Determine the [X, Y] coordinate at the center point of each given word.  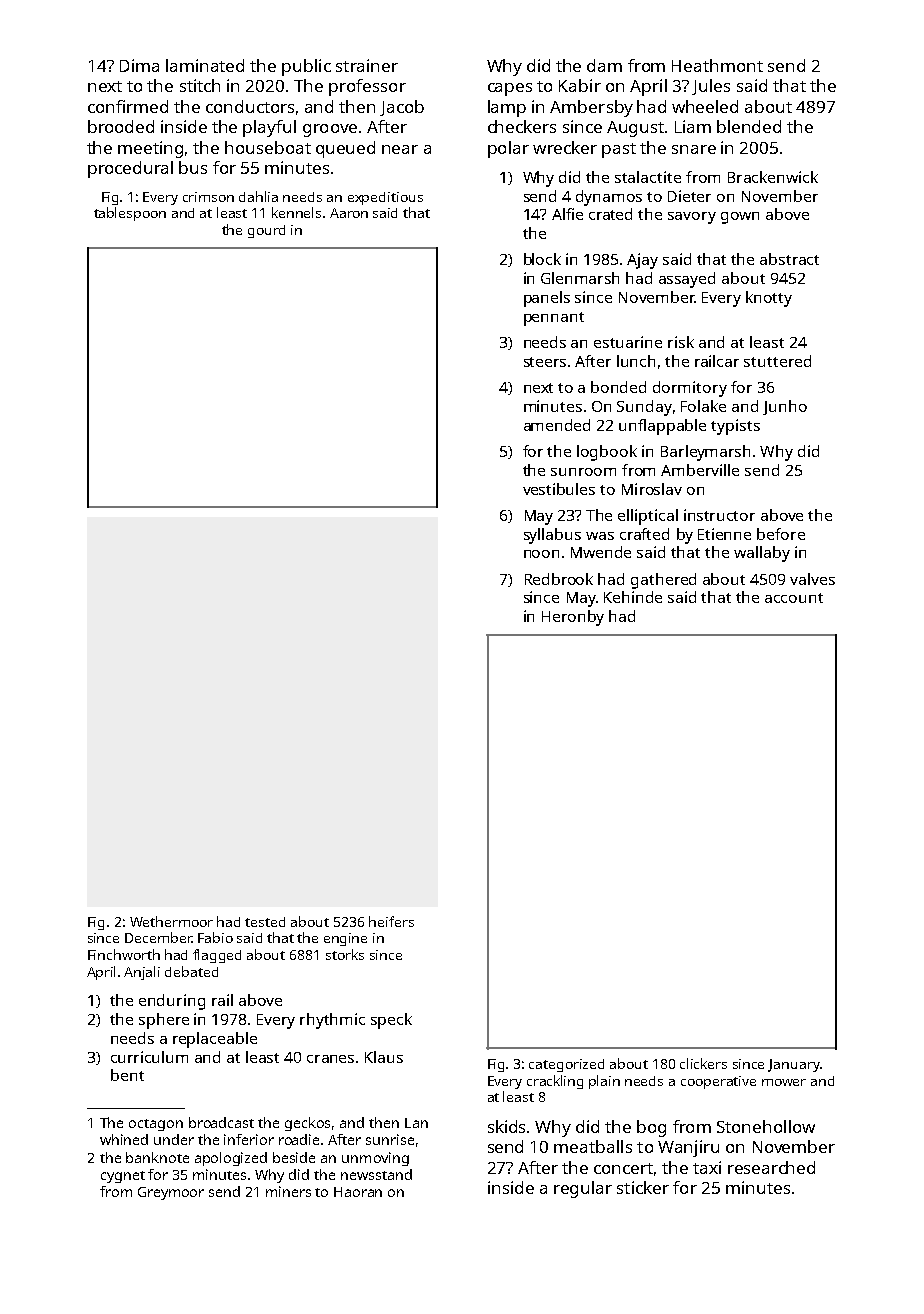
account [794, 598]
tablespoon [130, 214]
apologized [231, 1159]
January [794, 1065]
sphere [164, 1021]
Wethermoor [171, 921]
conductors [250, 106]
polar [508, 149]
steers [545, 362]
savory [692, 218]
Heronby [573, 618]
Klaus [384, 1057]
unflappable [662, 427]
